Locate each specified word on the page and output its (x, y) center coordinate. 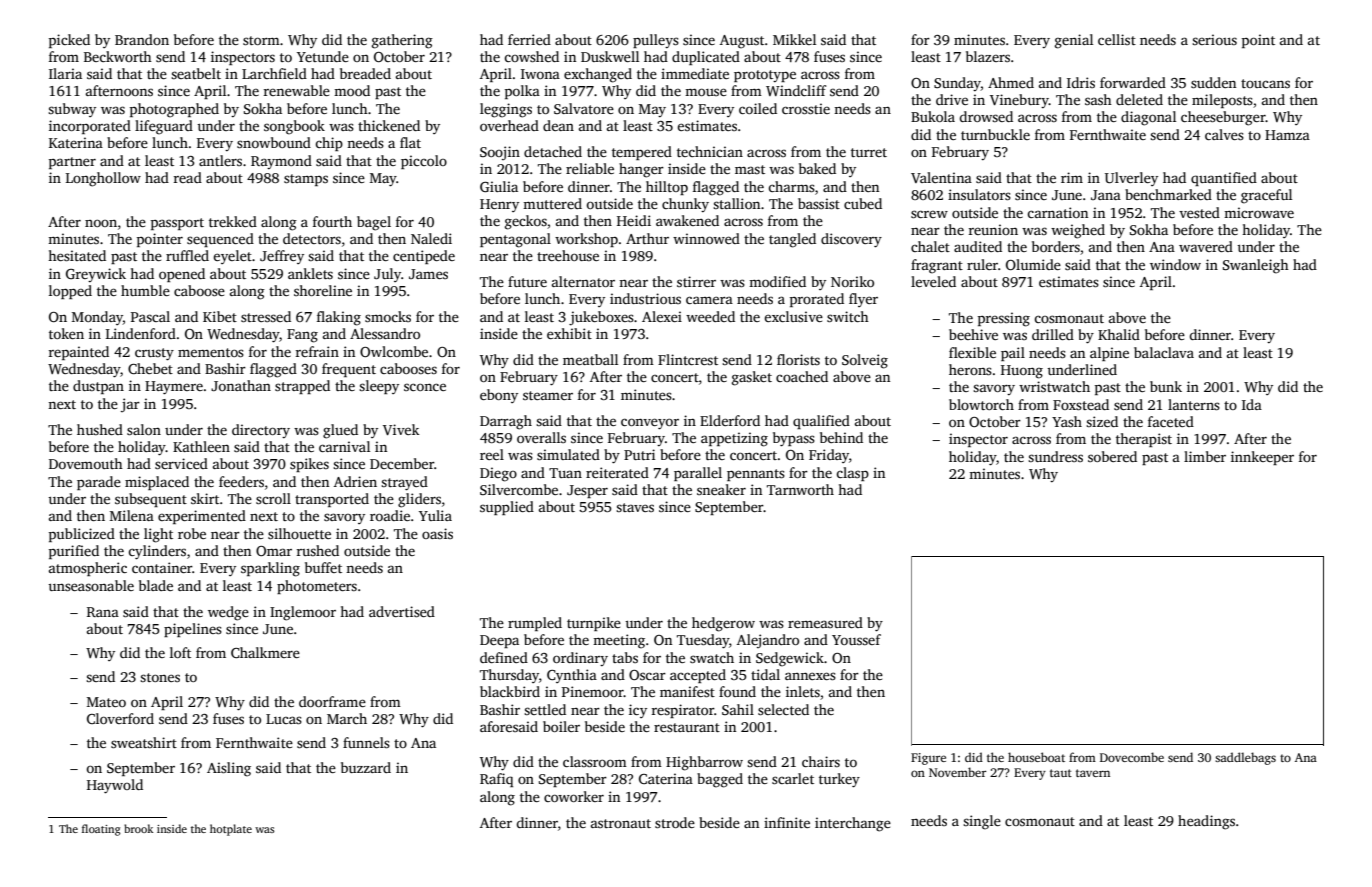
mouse (706, 92)
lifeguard (164, 127)
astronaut (621, 823)
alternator (583, 281)
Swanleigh (1256, 266)
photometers (317, 587)
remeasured (825, 622)
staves (635, 507)
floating (101, 830)
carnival (344, 446)
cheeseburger (1223, 118)
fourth (332, 221)
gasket (752, 378)
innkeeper (1262, 458)
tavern (1093, 773)
